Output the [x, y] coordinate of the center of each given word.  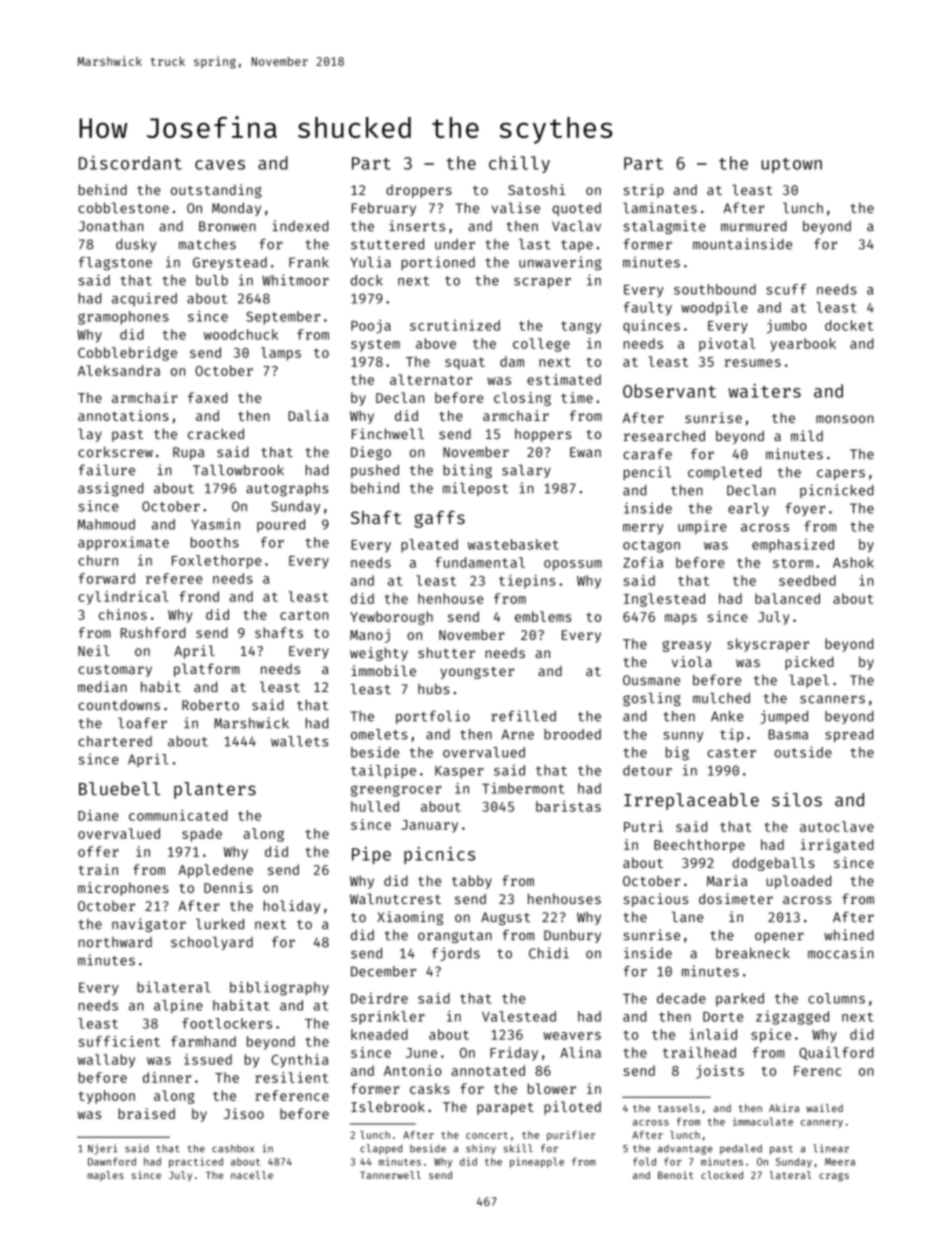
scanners [832, 699]
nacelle [252, 1175]
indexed [300, 226]
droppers [419, 191]
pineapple [537, 1162]
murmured [754, 226]
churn [98, 560]
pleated [429, 546]
